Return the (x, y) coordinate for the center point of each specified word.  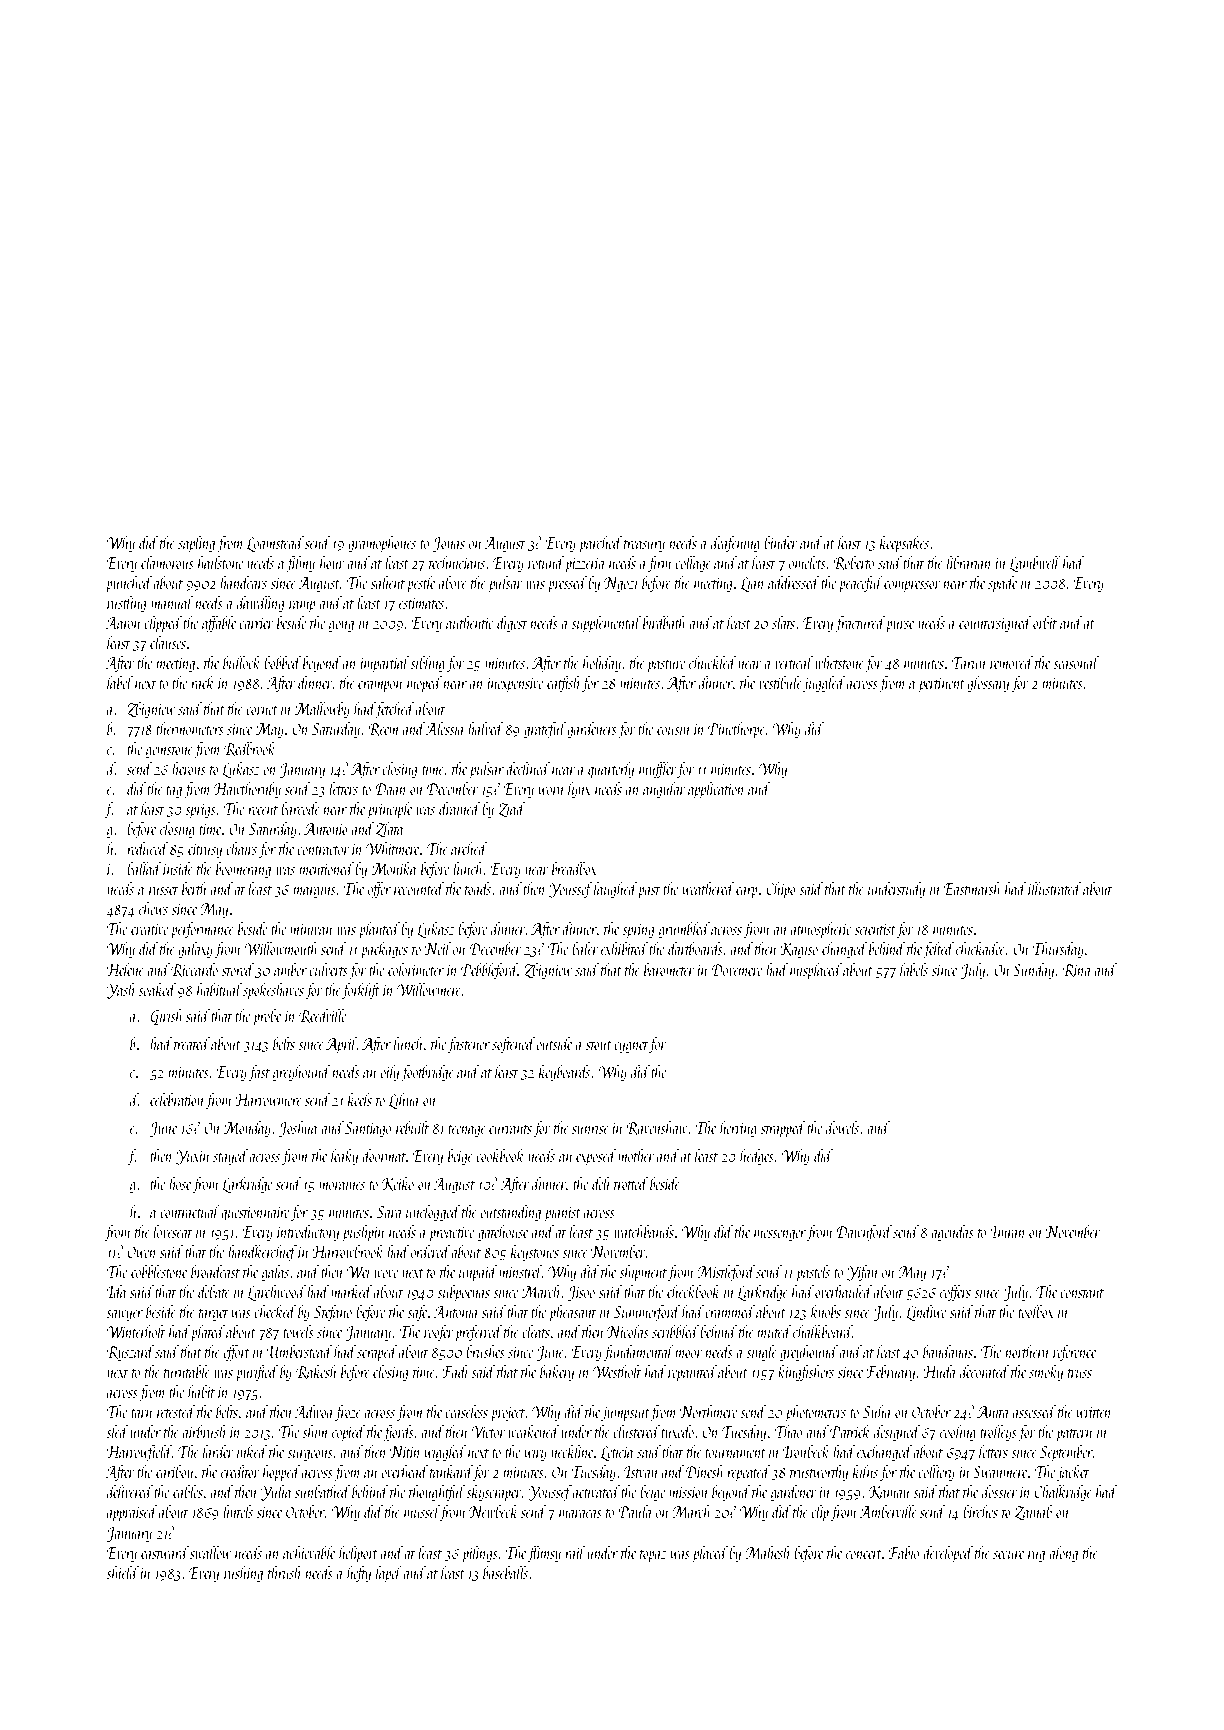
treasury (644, 546)
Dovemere (737, 970)
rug (1036, 1557)
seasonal (1076, 662)
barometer (669, 969)
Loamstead (275, 544)
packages (384, 950)
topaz (653, 1556)
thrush (284, 1572)
